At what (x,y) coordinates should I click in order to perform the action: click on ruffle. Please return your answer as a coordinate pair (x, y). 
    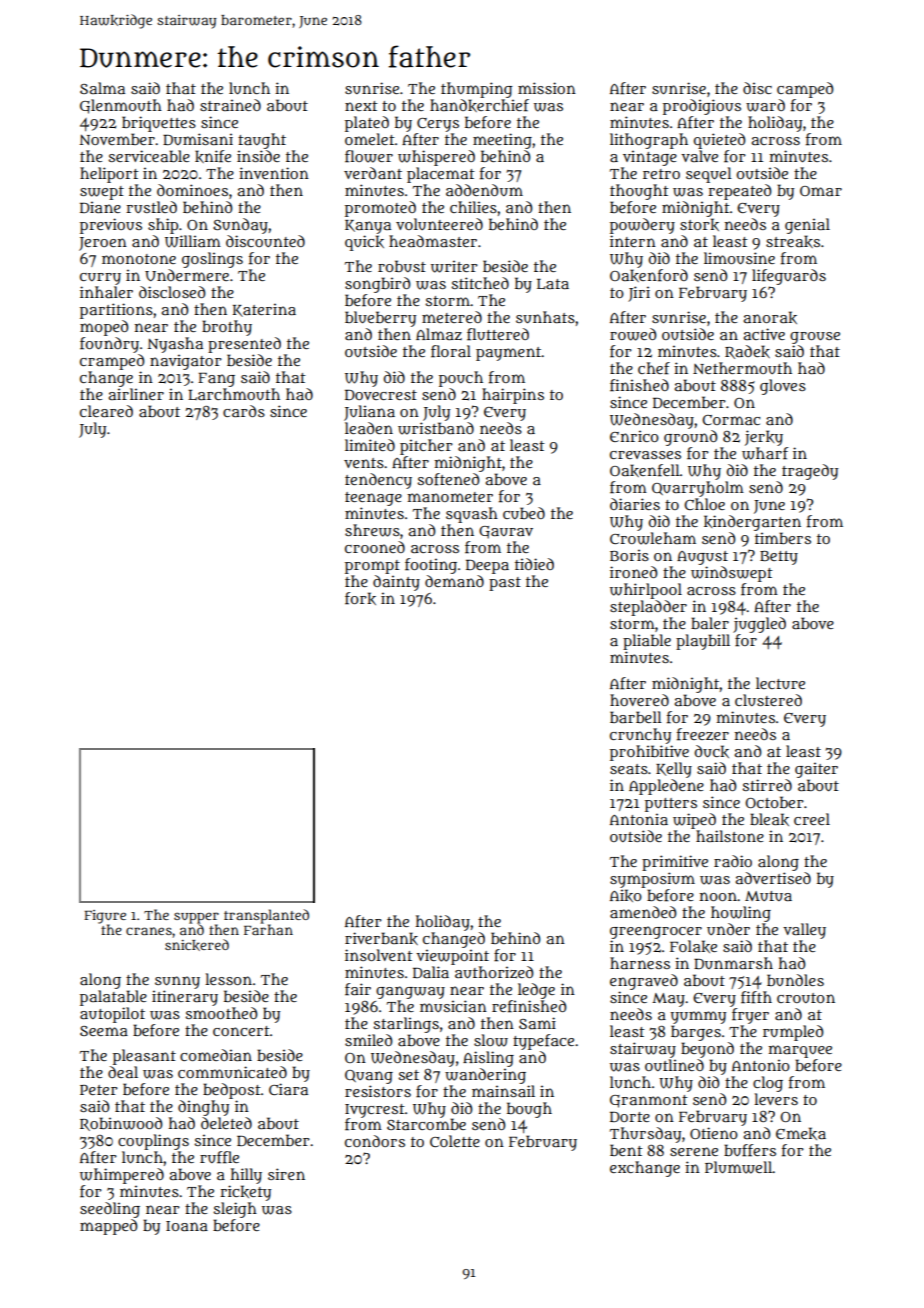
    Looking at the image, I should click on (219, 1157).
